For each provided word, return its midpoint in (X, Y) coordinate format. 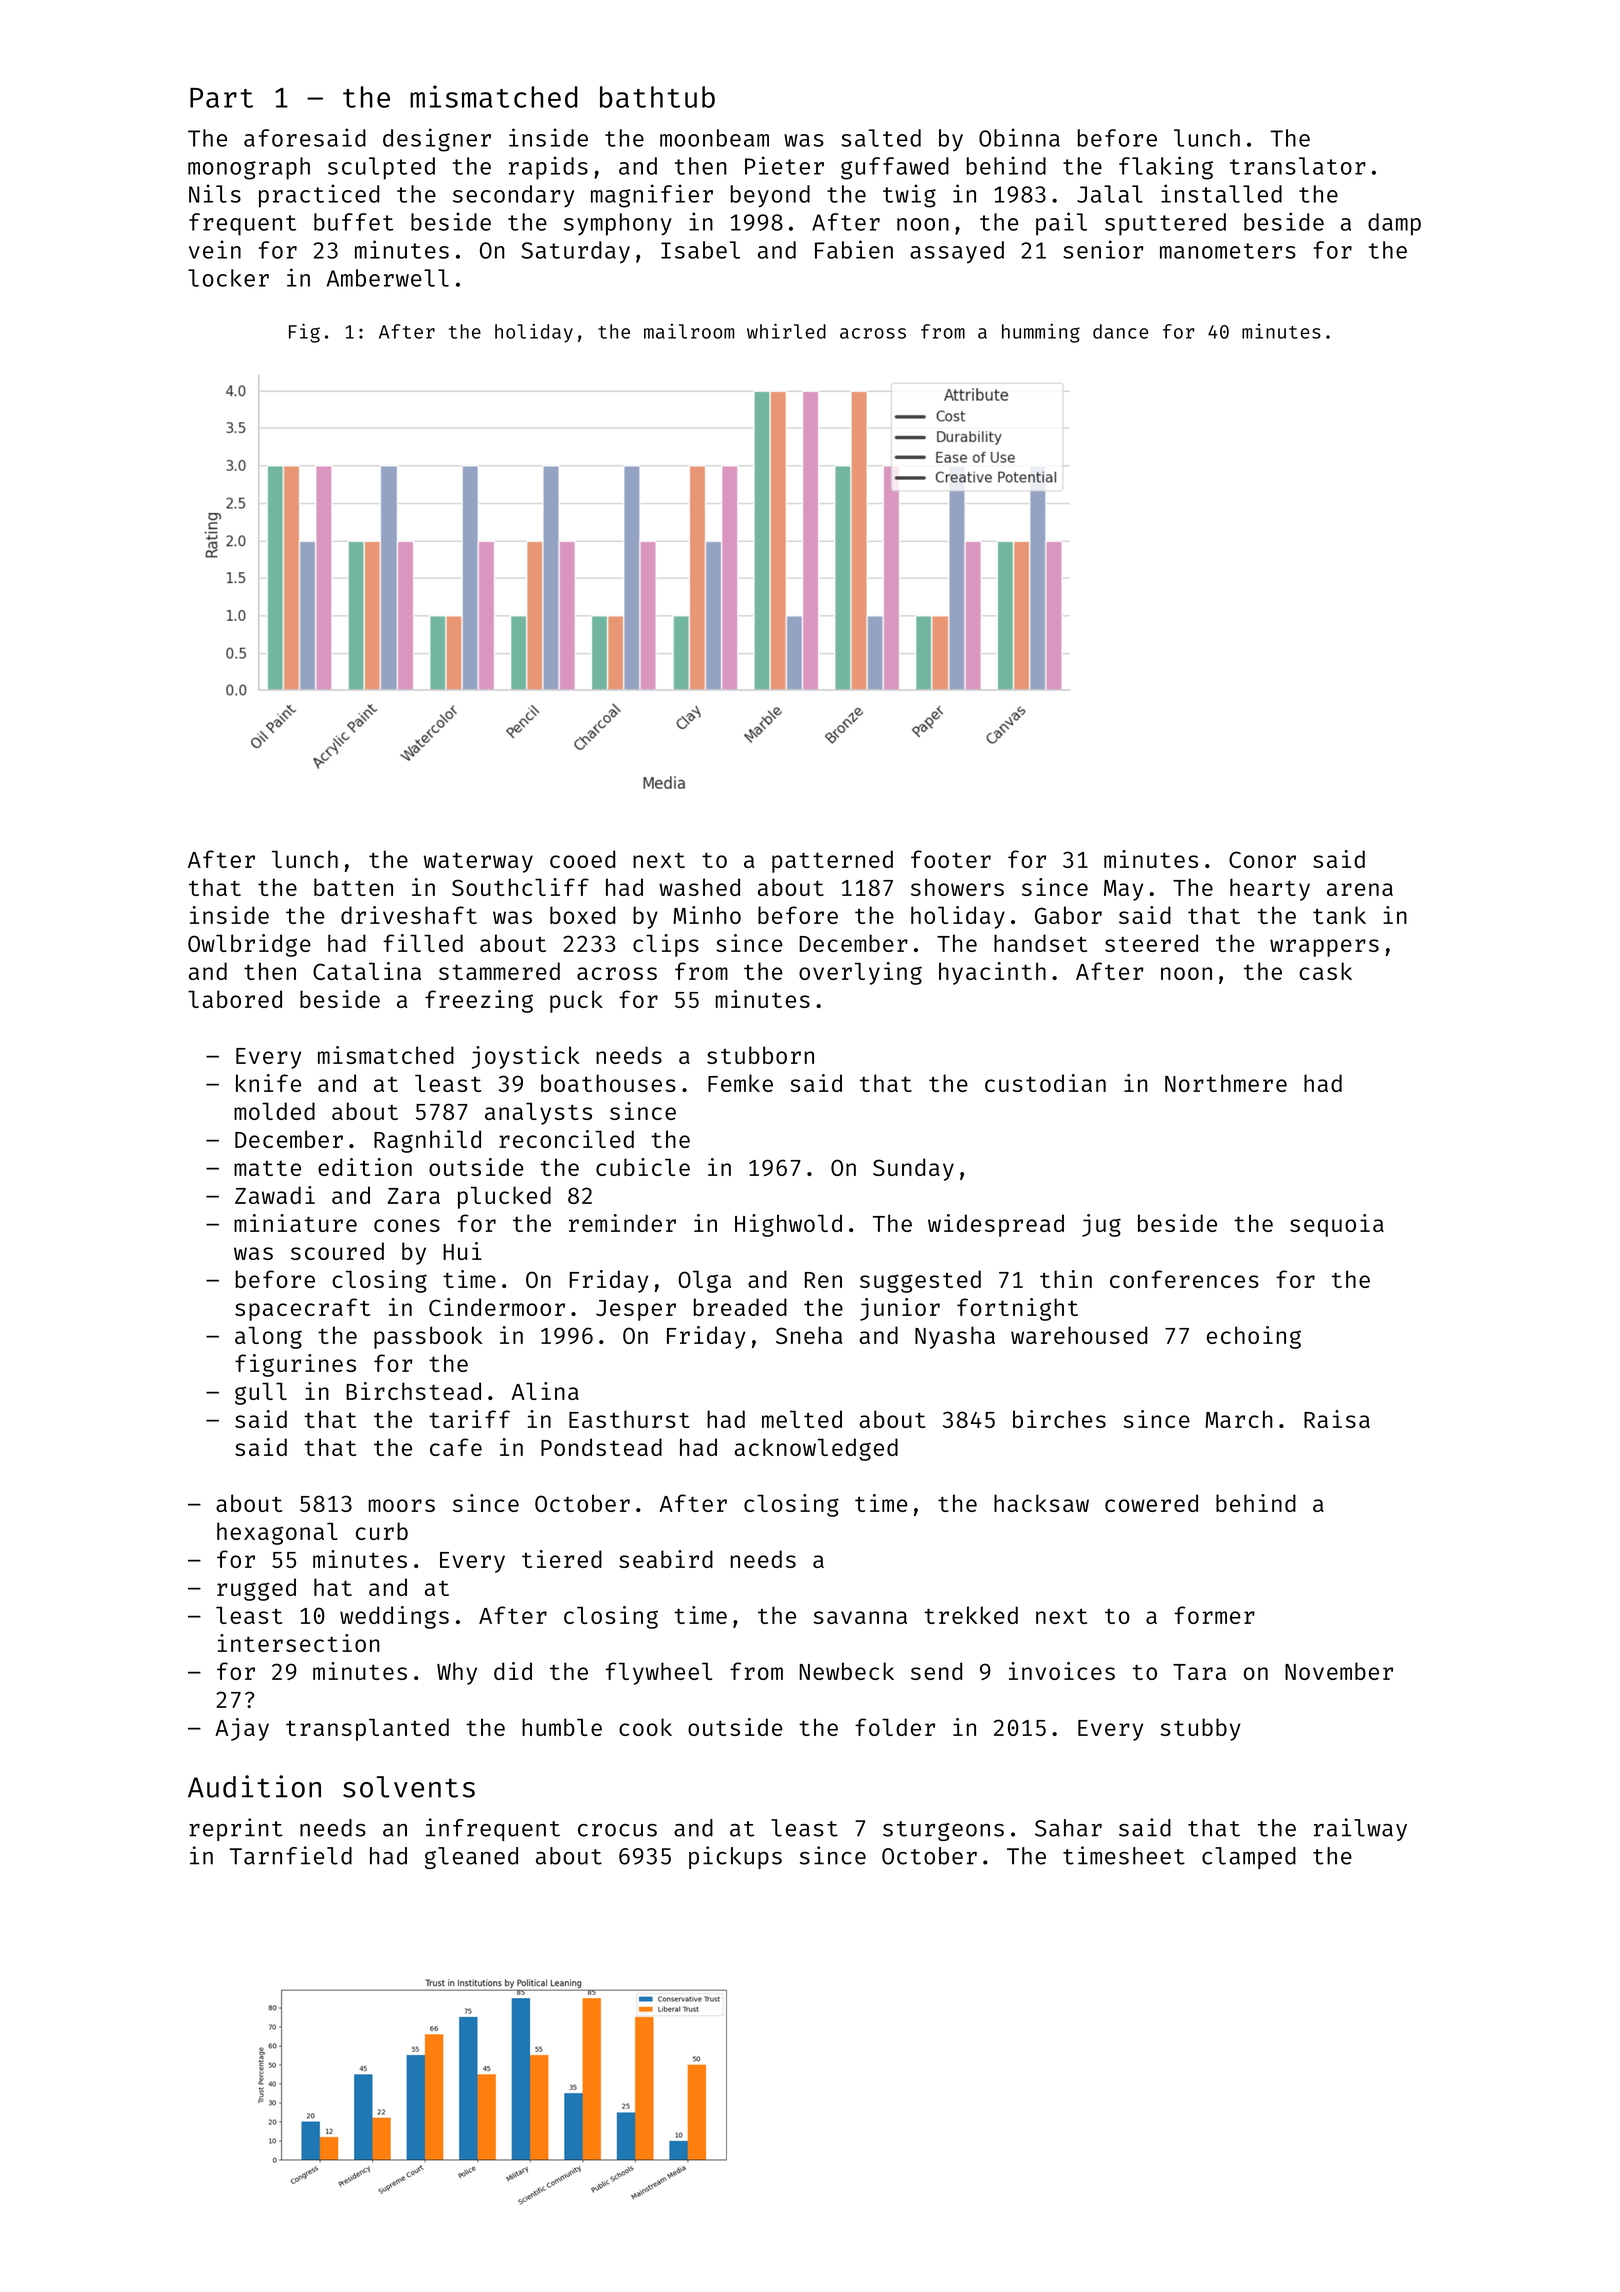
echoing (1254, 1337)
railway (1360, 1829)
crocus (617, 1830)
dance (1120, 331)
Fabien (854, 249)
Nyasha (955, 1337)
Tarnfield (291, 1855)
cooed (582, 859)
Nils (215, 193)
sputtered (1165, 224)
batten (353, 887)
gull (261, 1393)
